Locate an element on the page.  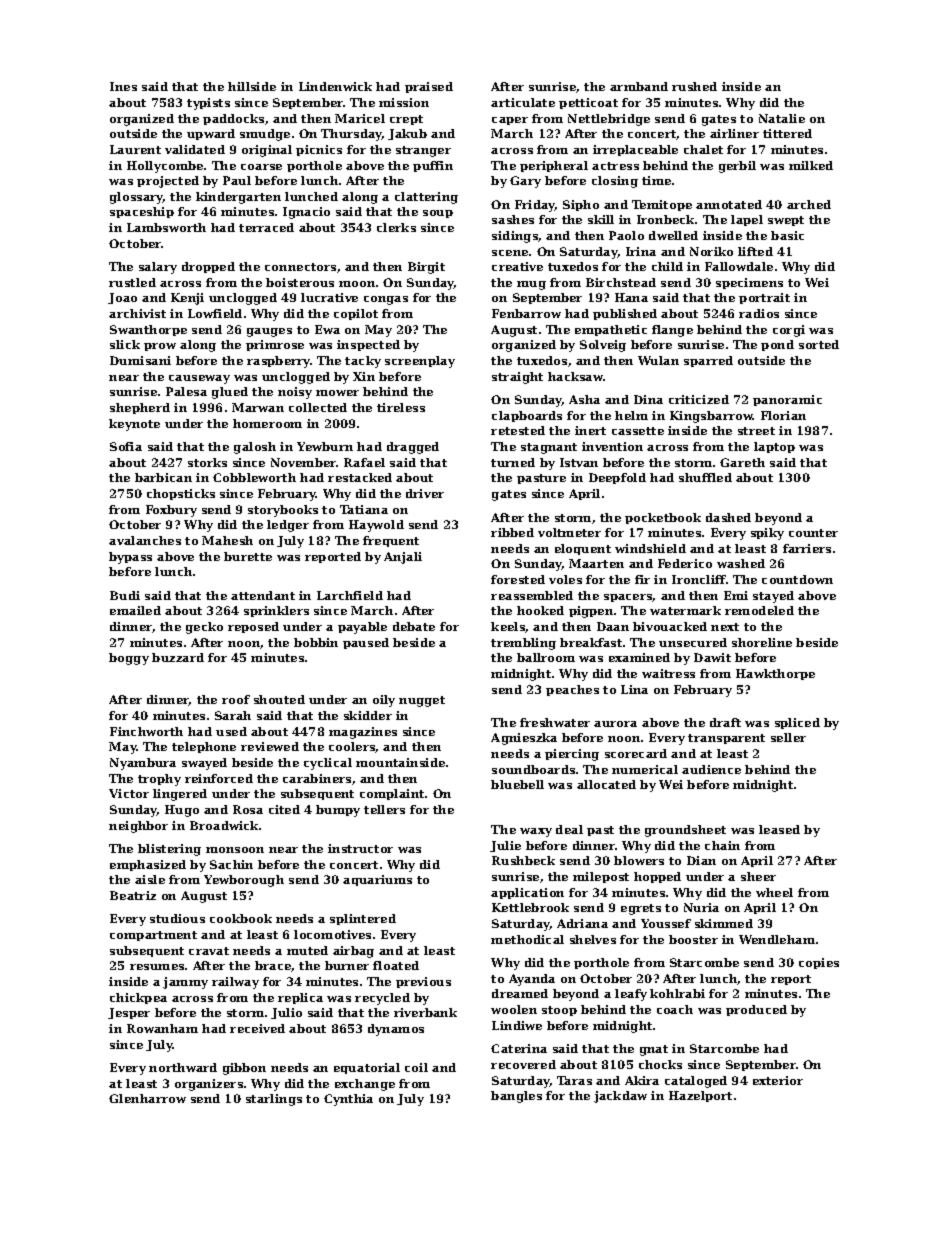
Glenharrow is located at coordinates (147, 1098).
